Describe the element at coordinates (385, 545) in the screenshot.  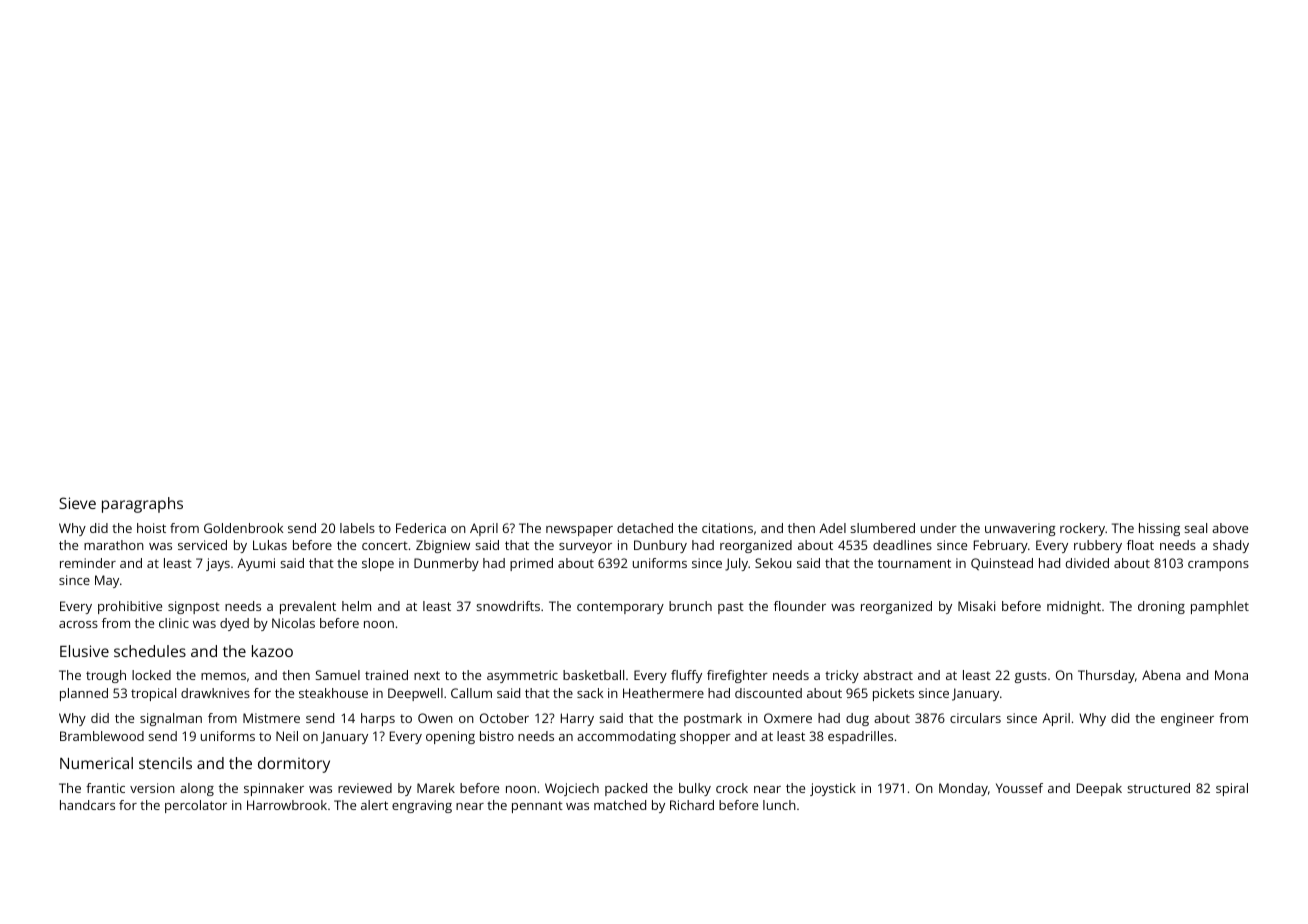
I see `concert` at that location.
